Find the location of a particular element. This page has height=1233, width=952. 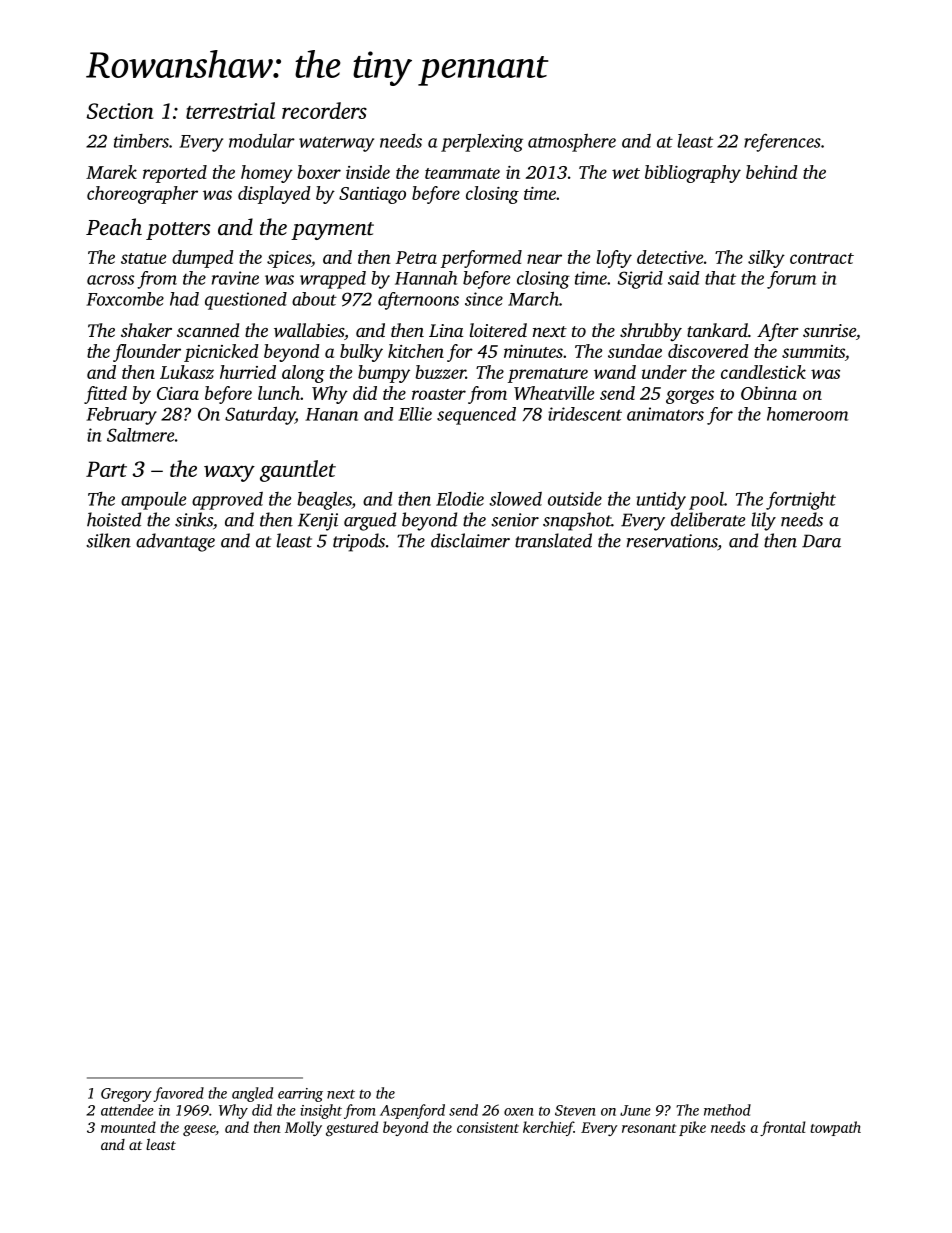

tankard is located at coordinates (717, 330).
